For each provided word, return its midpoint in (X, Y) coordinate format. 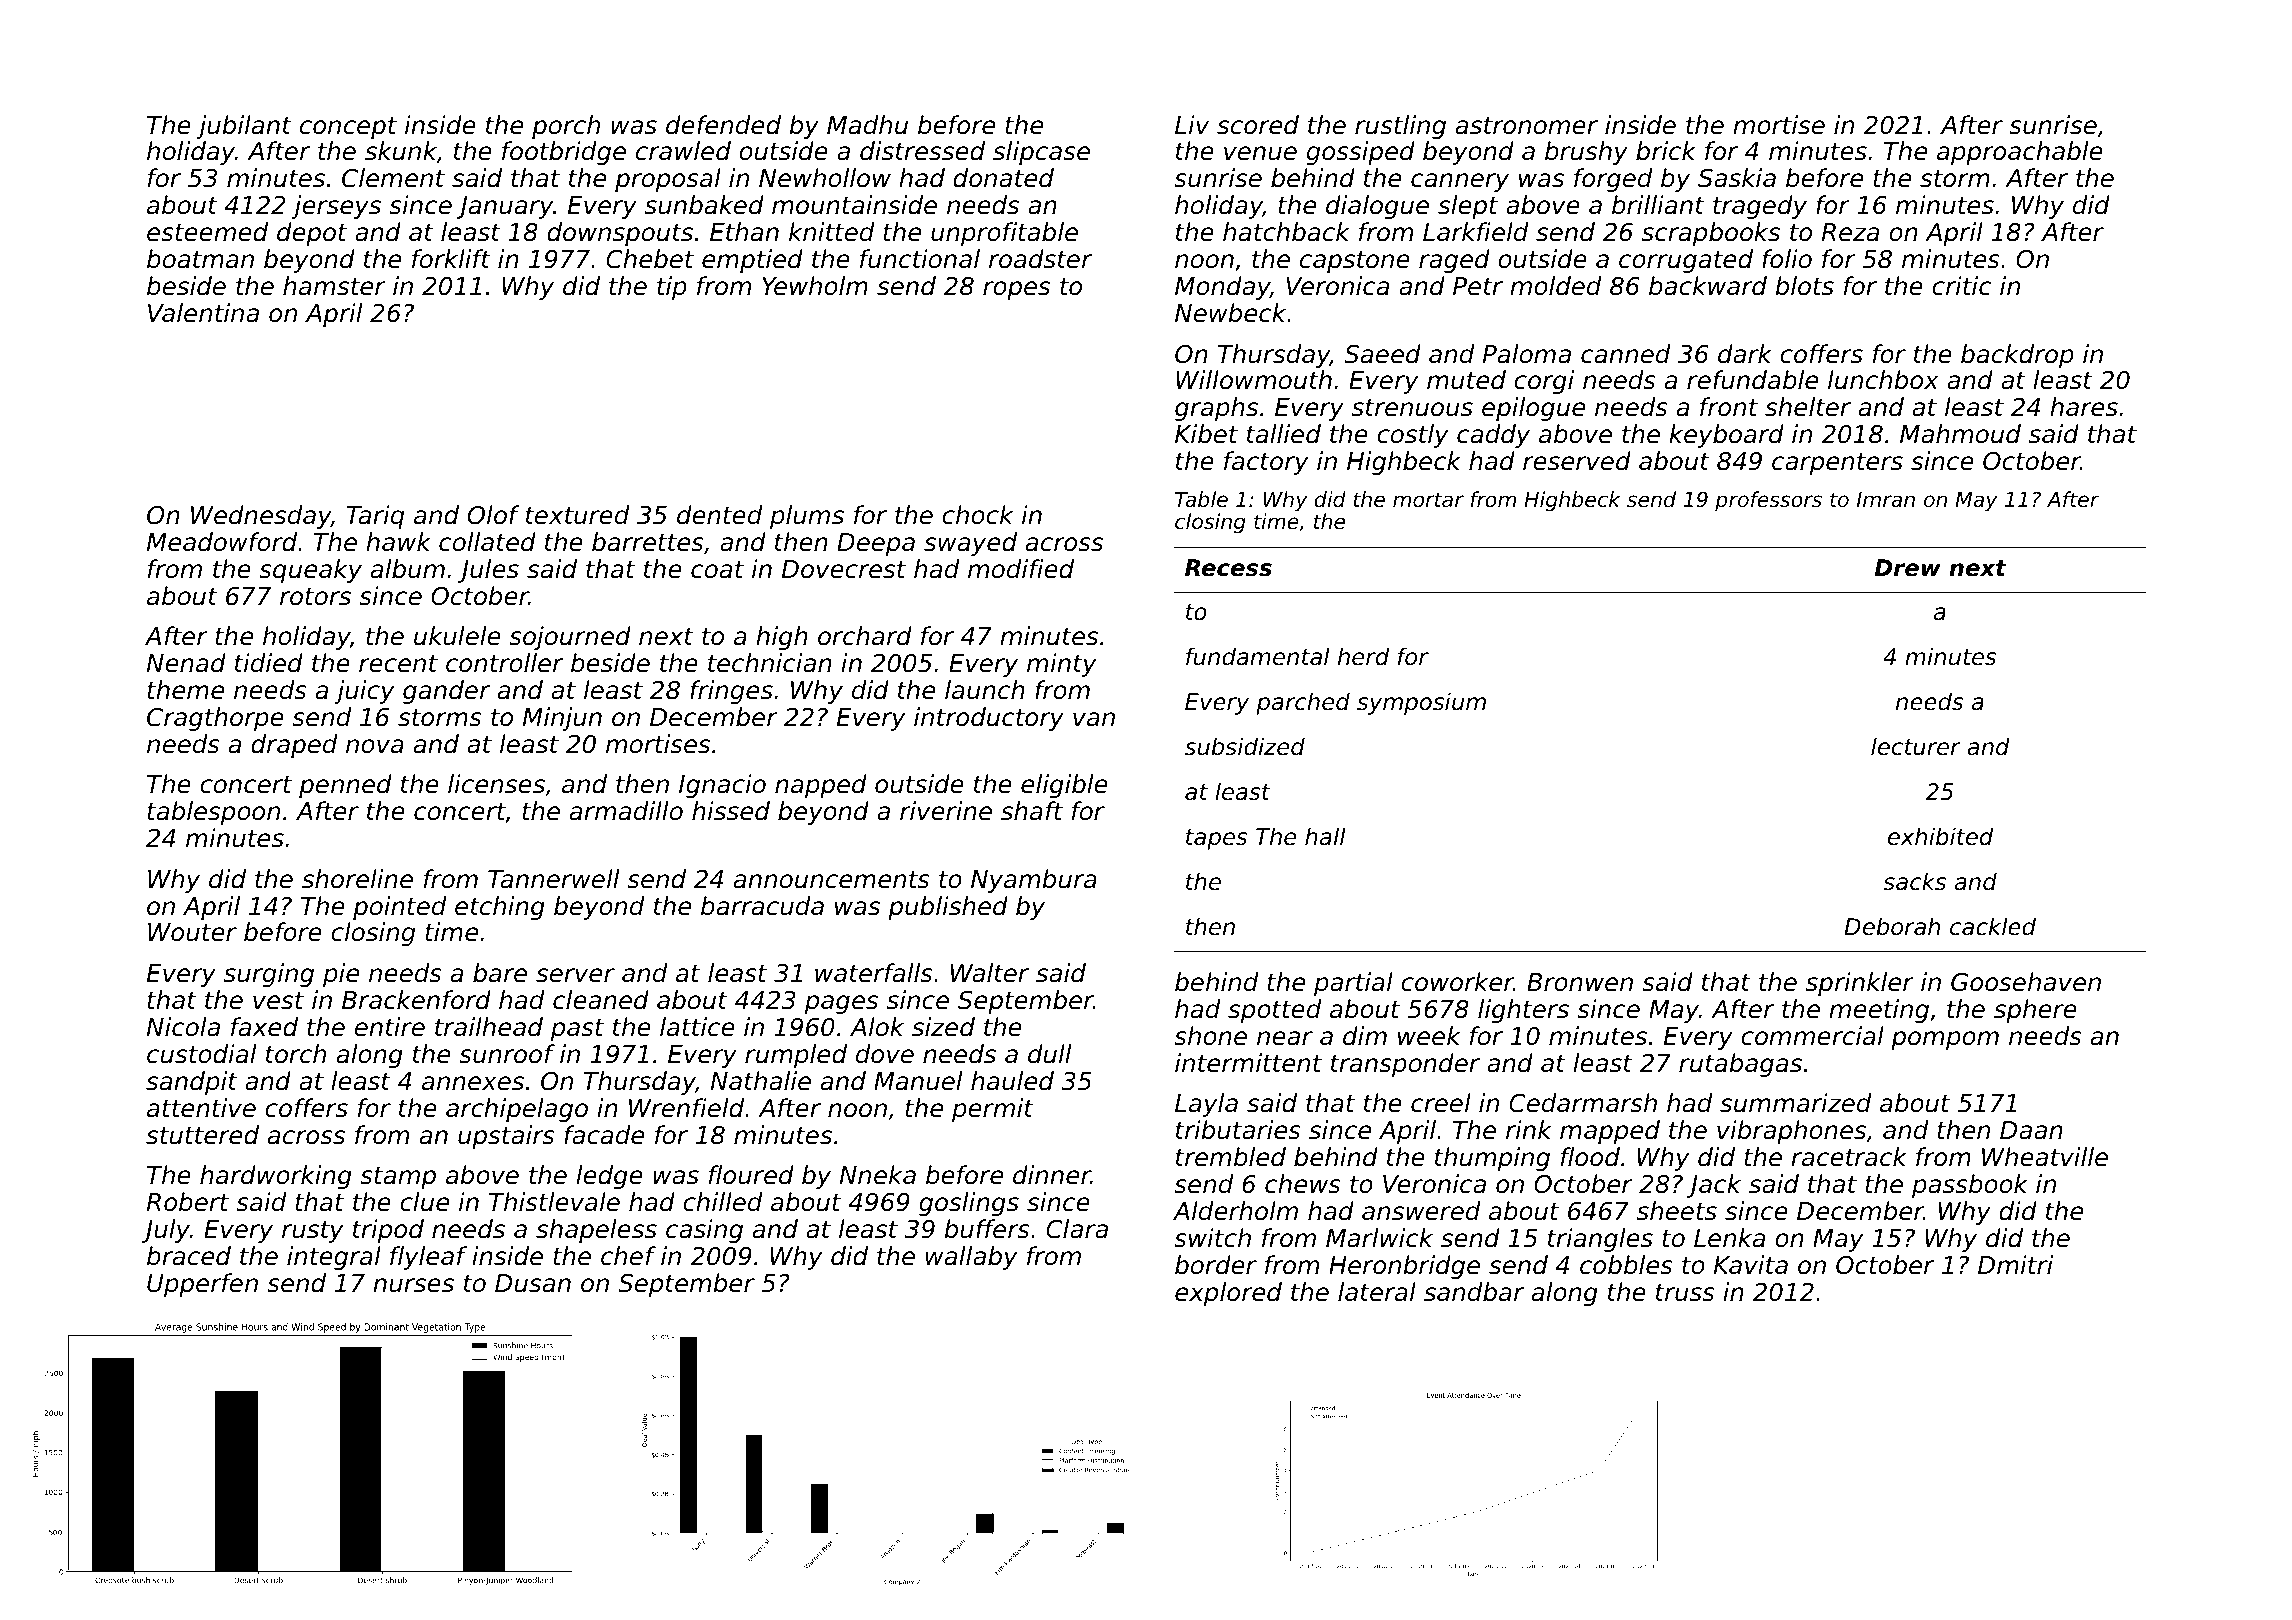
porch (566, 127)
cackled (1993, 926)
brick (1666, 151)
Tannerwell (553, 879)
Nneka (878, 1175)
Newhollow (825, 178)
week (1429, 1036)
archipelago (517, 1110)
